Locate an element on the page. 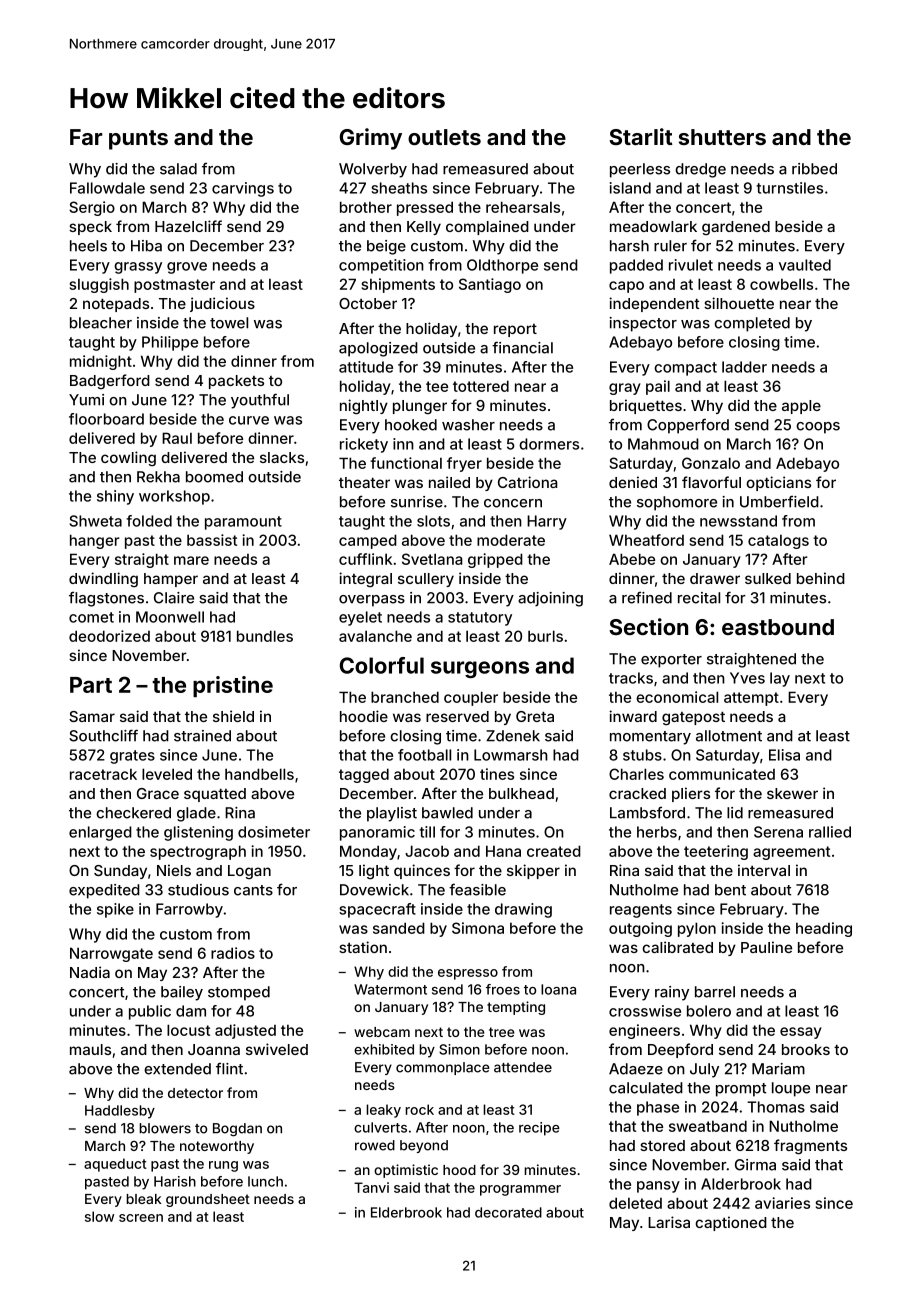  tracks is located at coordinates (631, 678).
